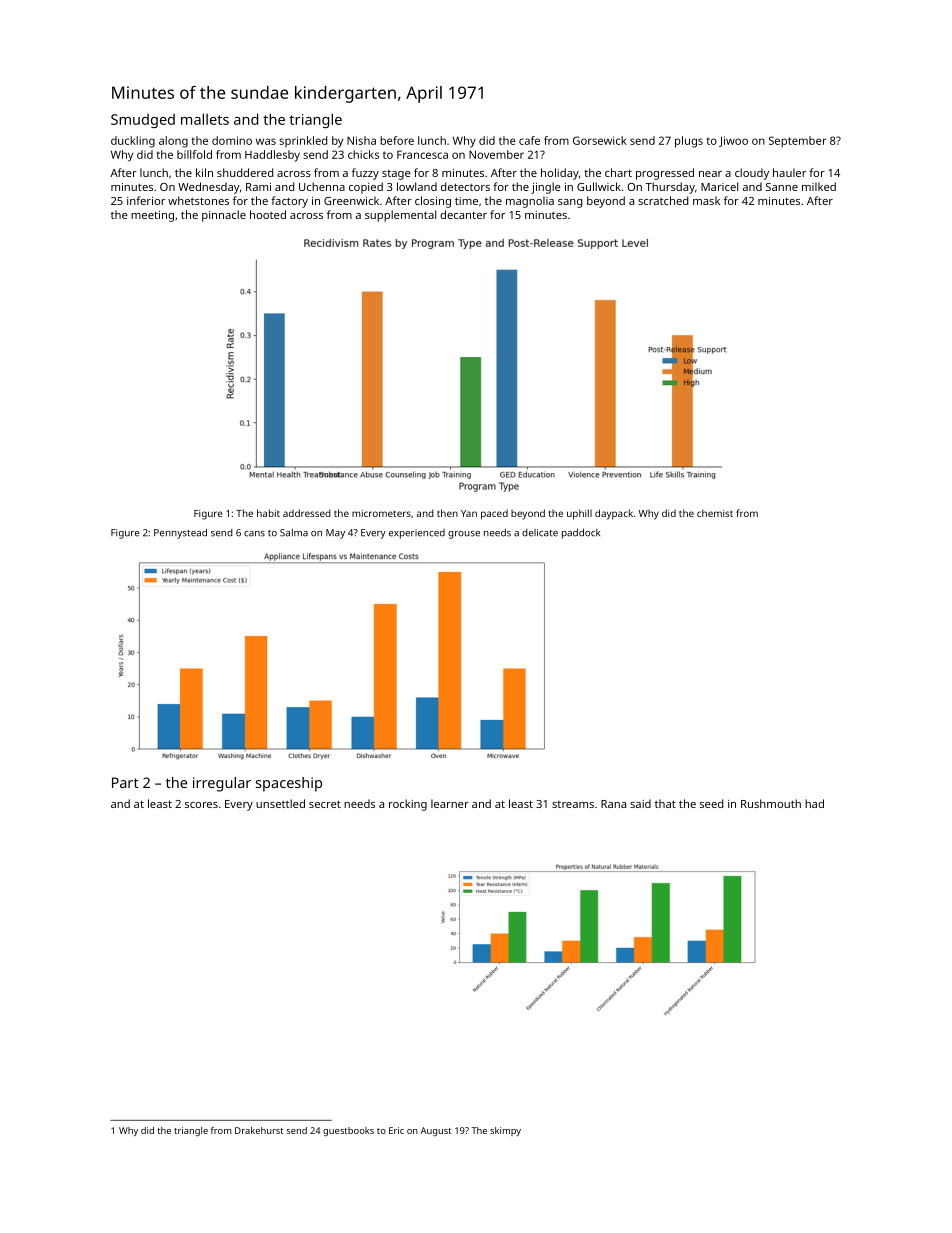 The image size is (952, 1233). What do you see at coordinates (294, 533) in the image?
I see `Salma` at bounding box center [294, 533].
